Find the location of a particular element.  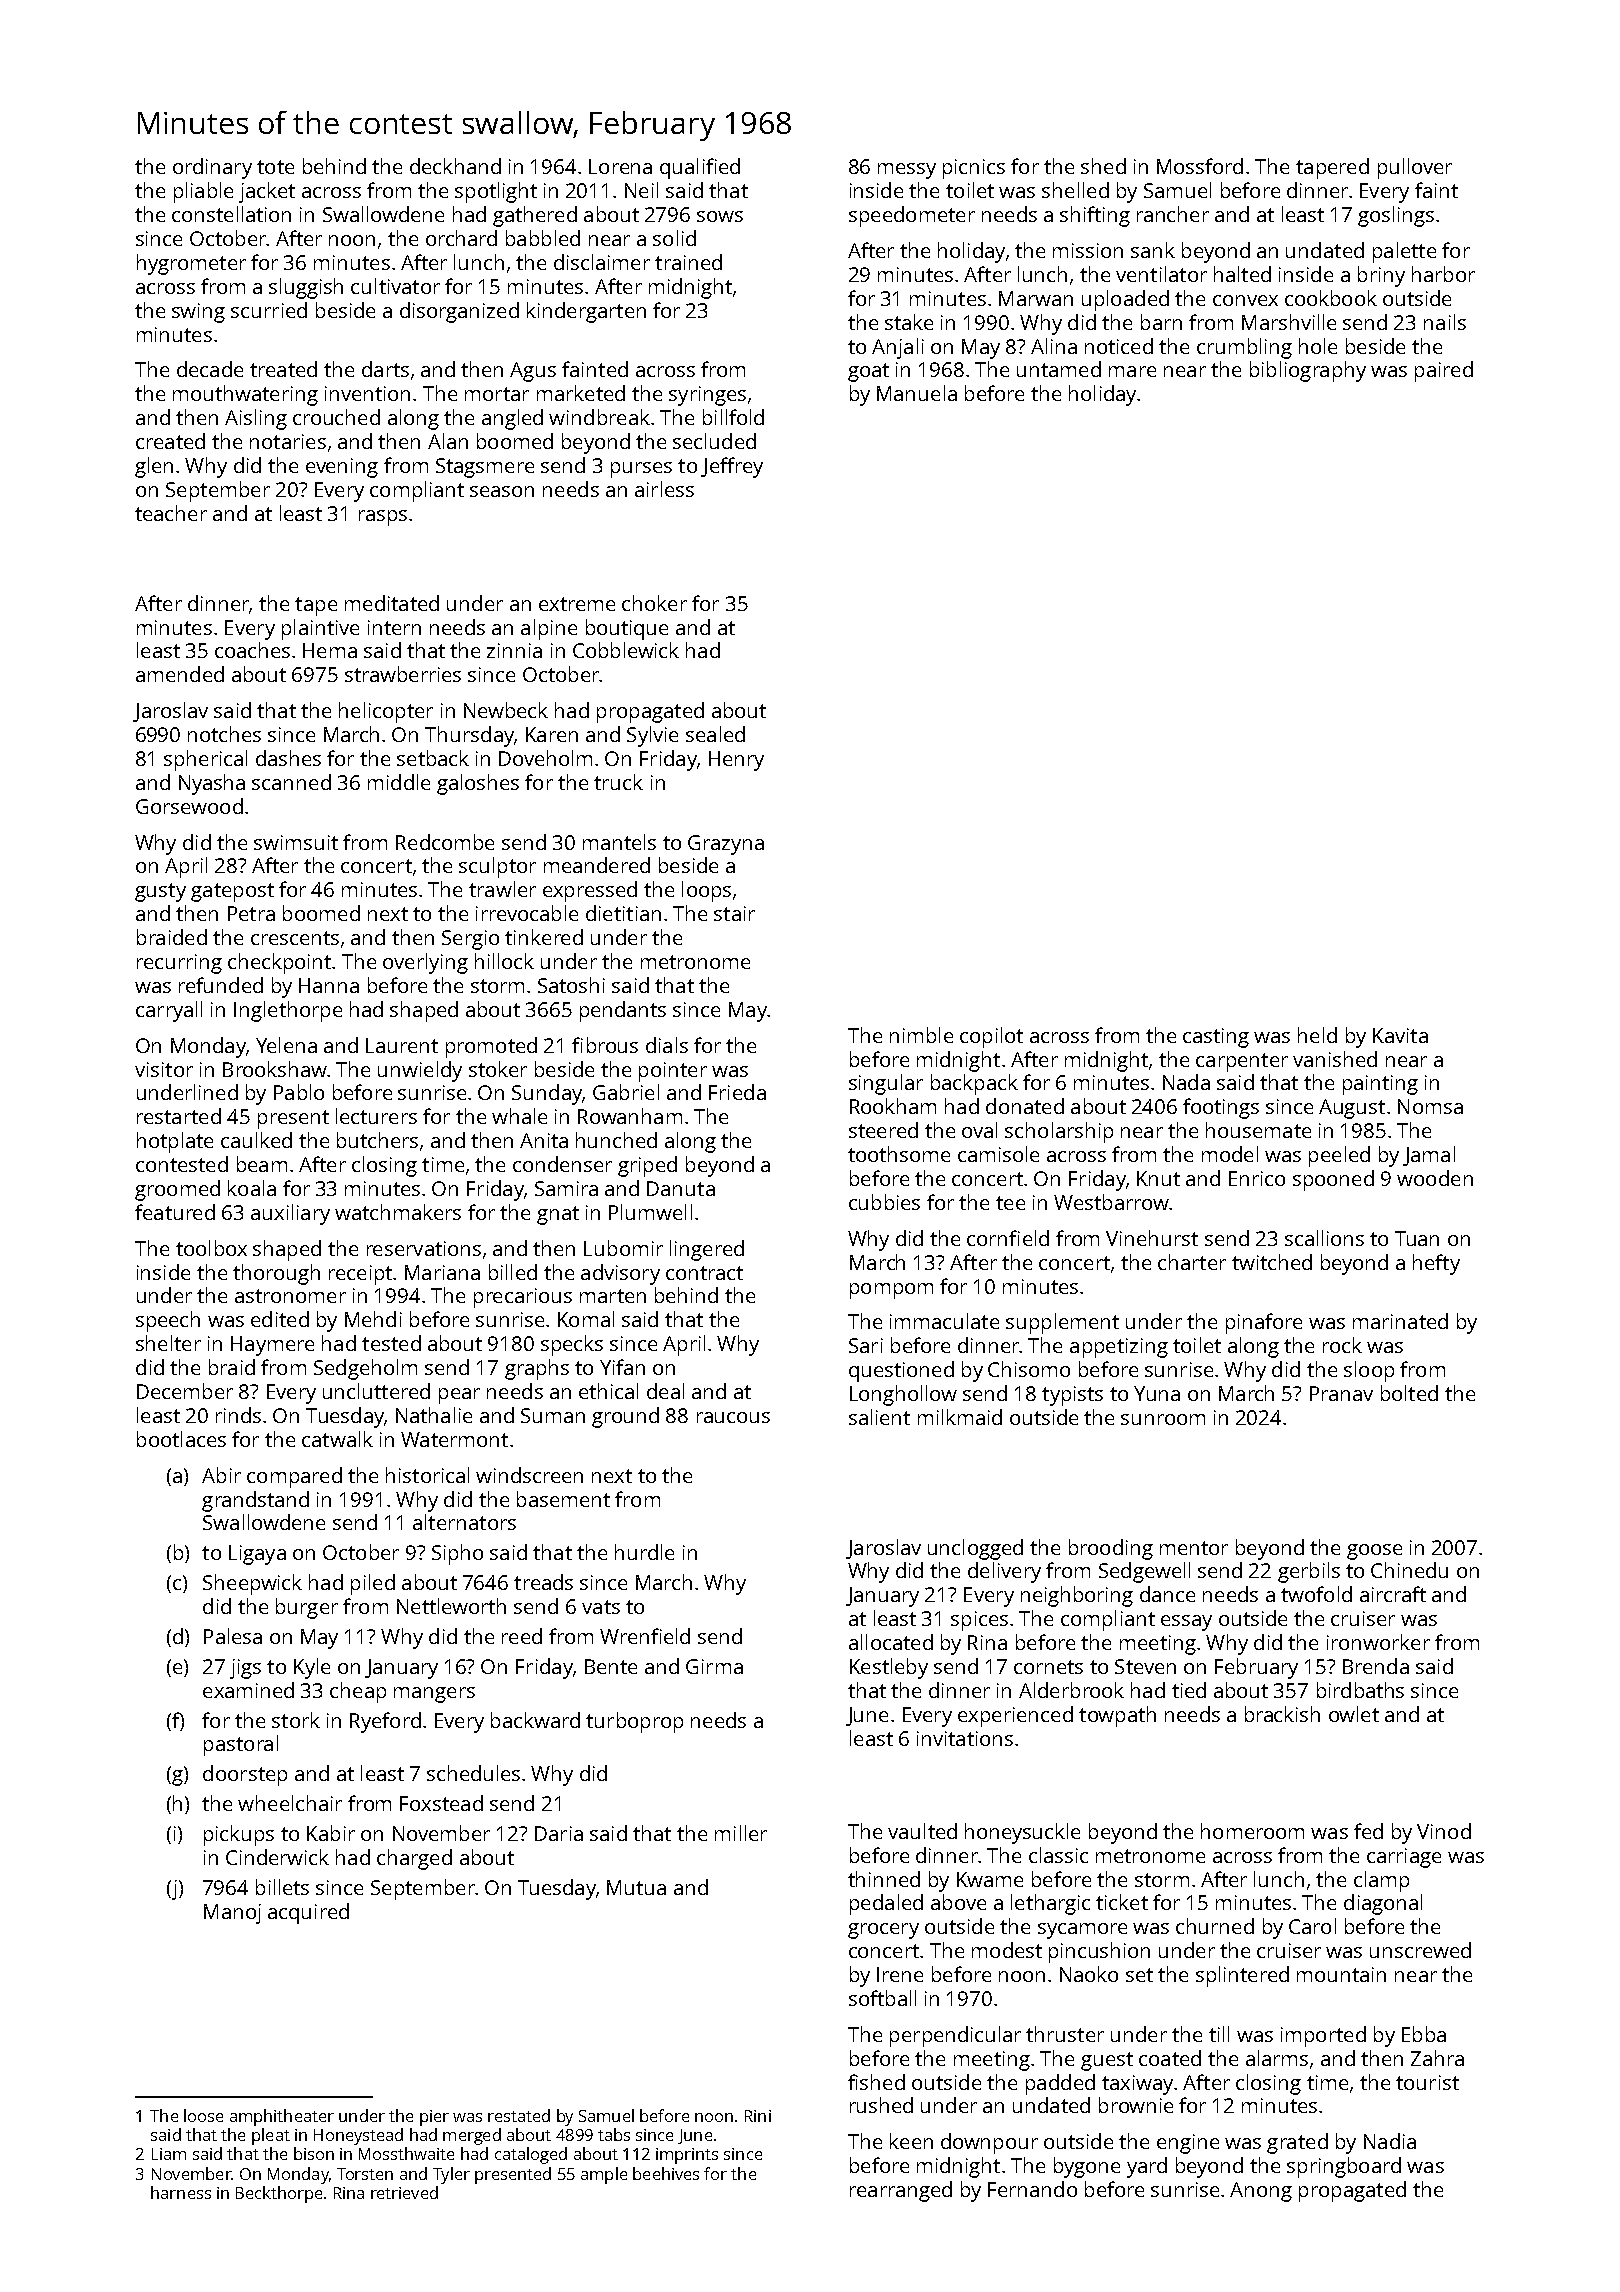

picnics is located at coordinates (974, 169).
